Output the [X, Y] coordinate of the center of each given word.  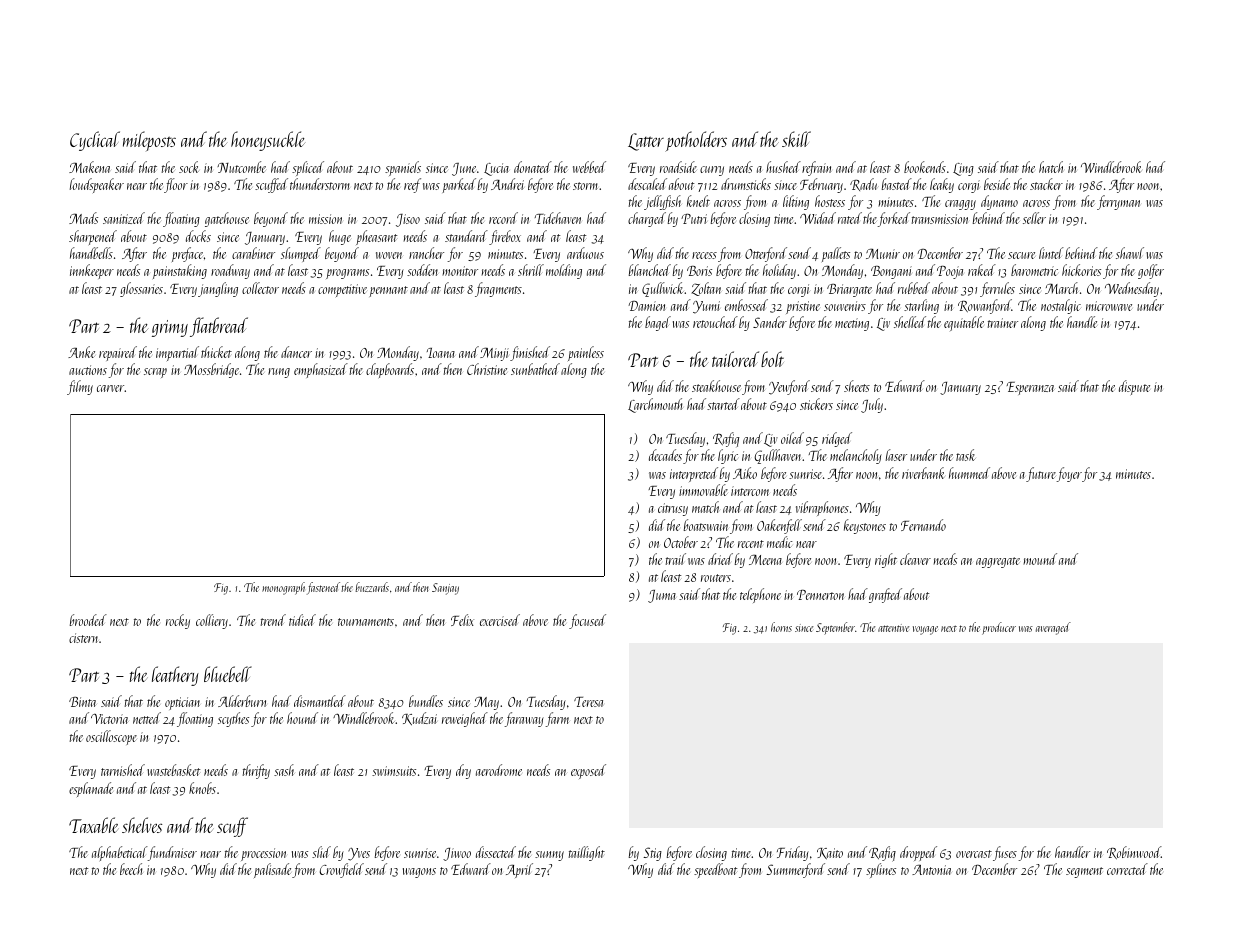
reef [412, 185]
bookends [925, 167]
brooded [88, 620]
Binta [82, 702]
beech [131, 869]
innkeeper [92, 271]
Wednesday [1132, 289]
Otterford [766, 254]
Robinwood [1134, 852]
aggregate [998, 562]
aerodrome [499, 770]
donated [533, 167]
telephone [760, 595]
